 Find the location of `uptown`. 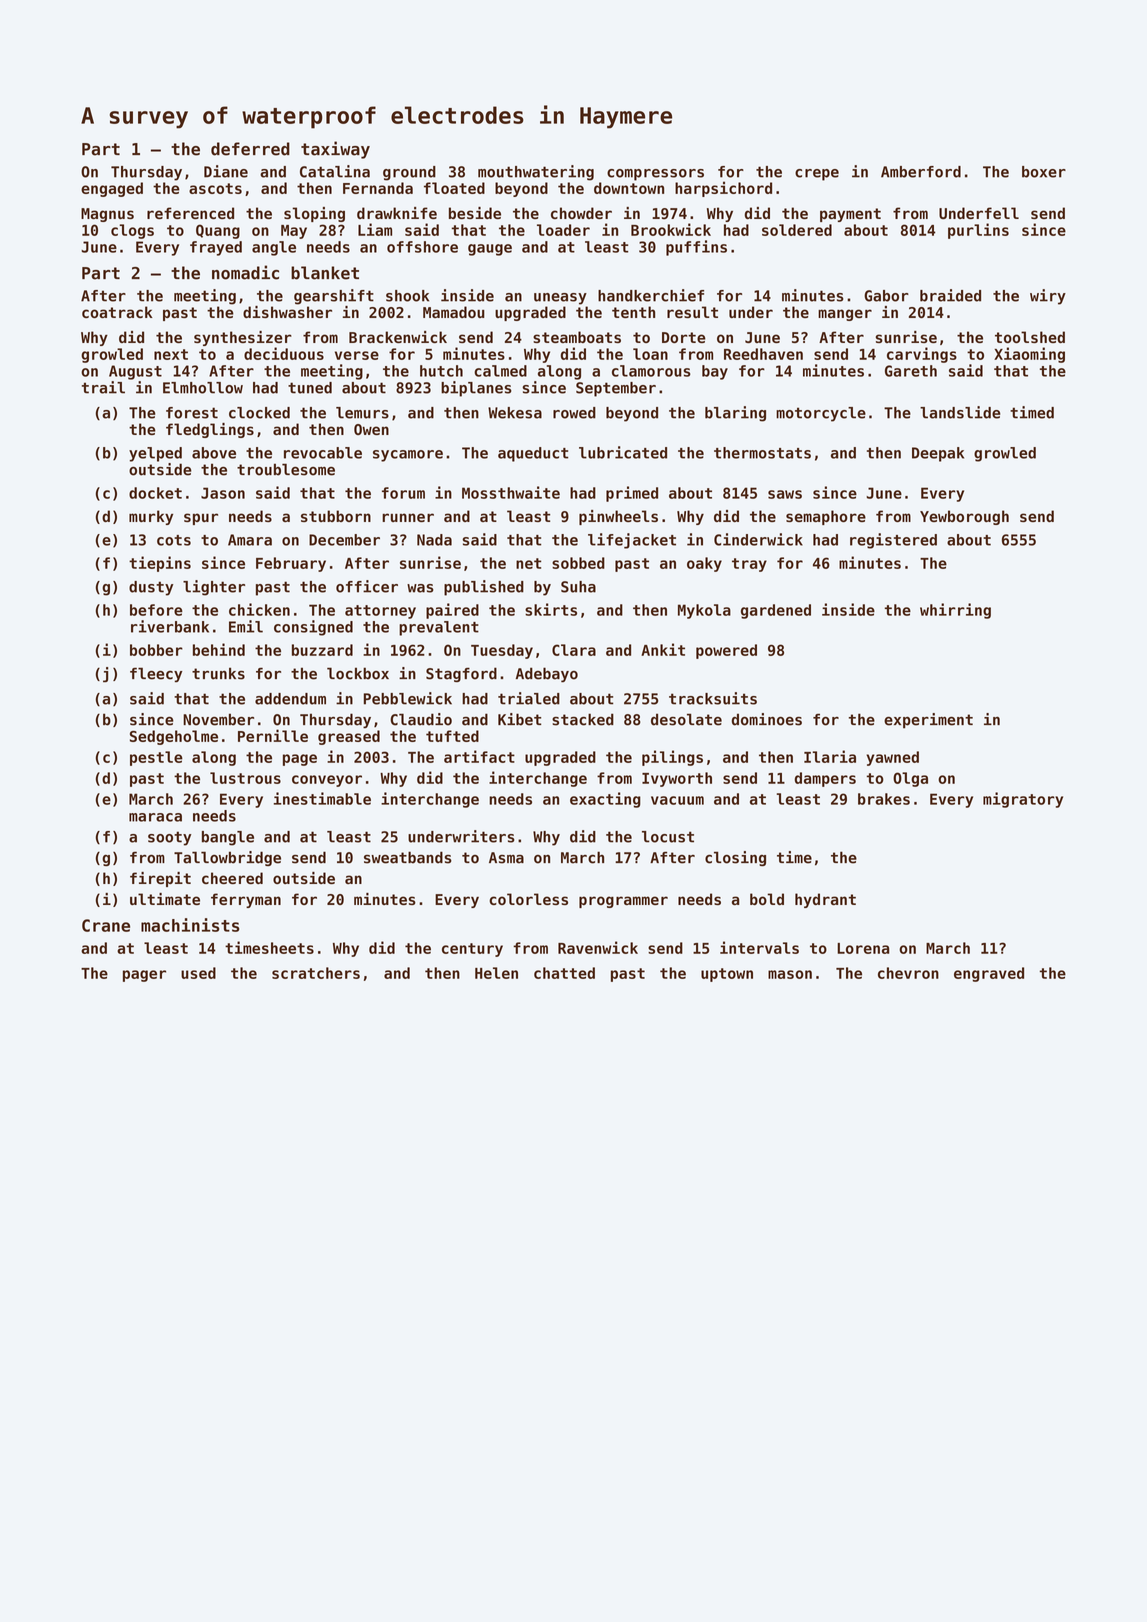

uptown is located at coordinates (727, 975).
